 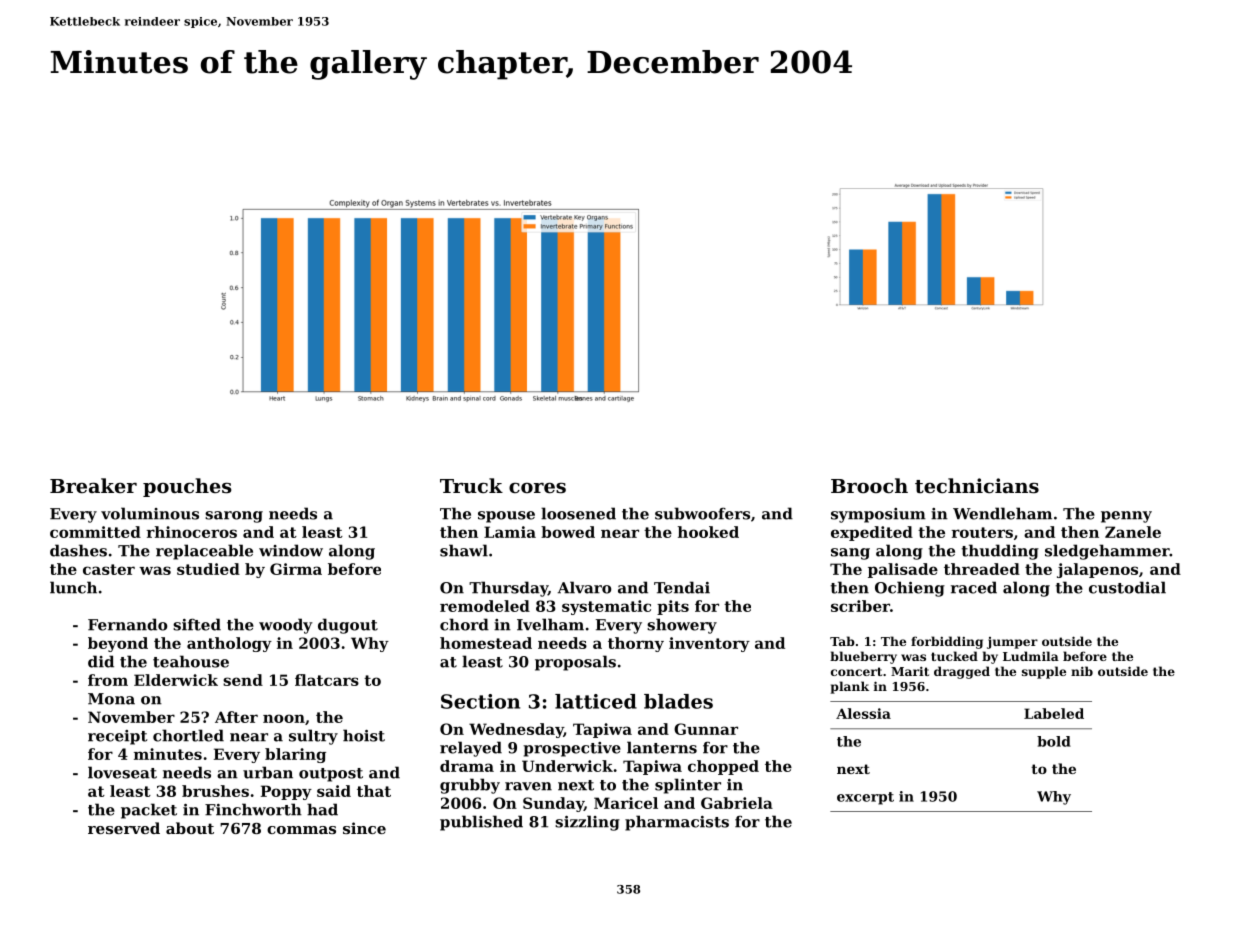 I want to click on proposals, so click(x=575, y=663).
